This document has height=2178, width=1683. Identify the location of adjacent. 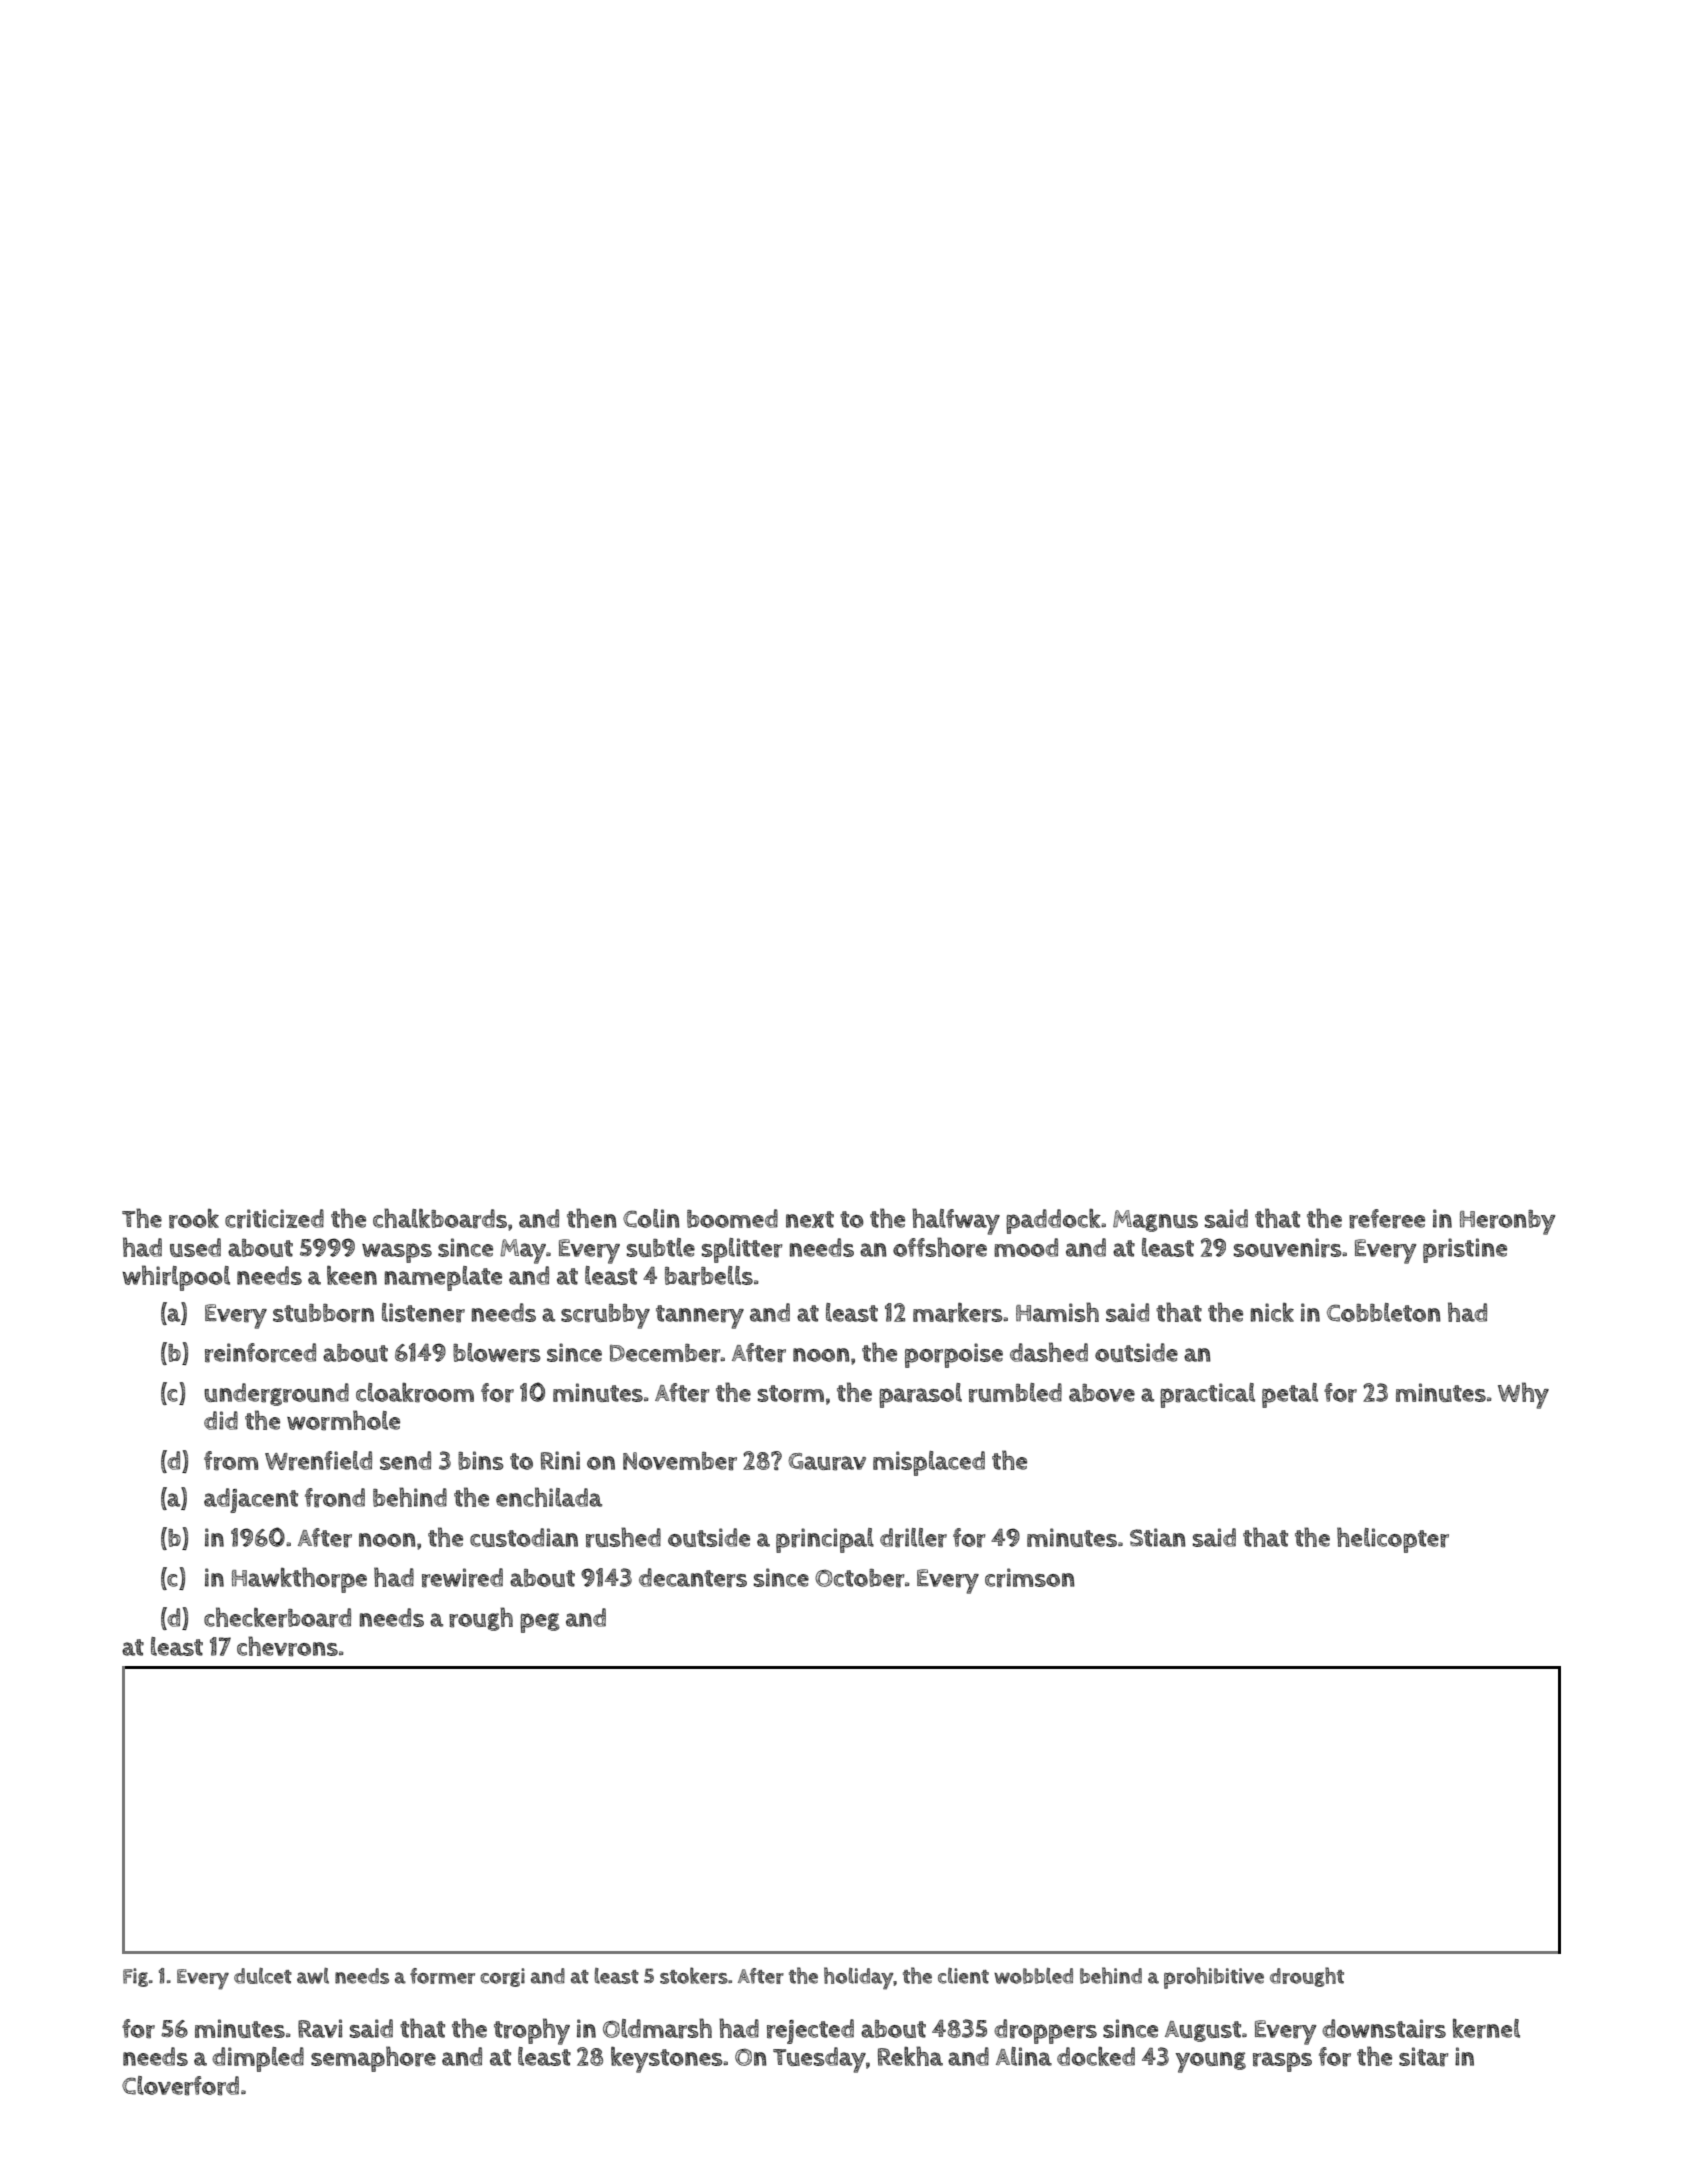
(251, 1500).
